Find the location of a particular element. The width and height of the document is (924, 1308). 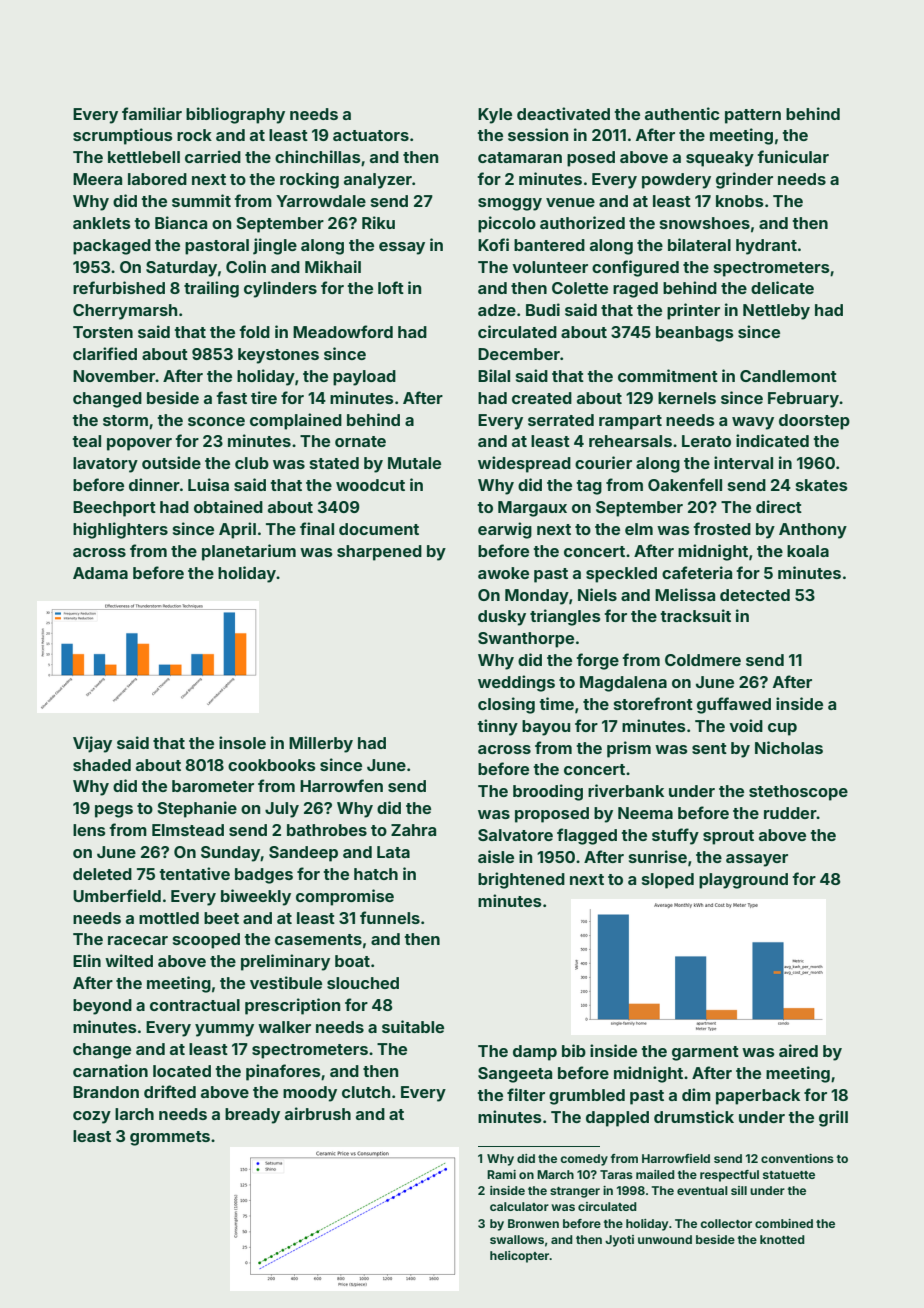

helicopter is located at coordinates (520, 1257).
